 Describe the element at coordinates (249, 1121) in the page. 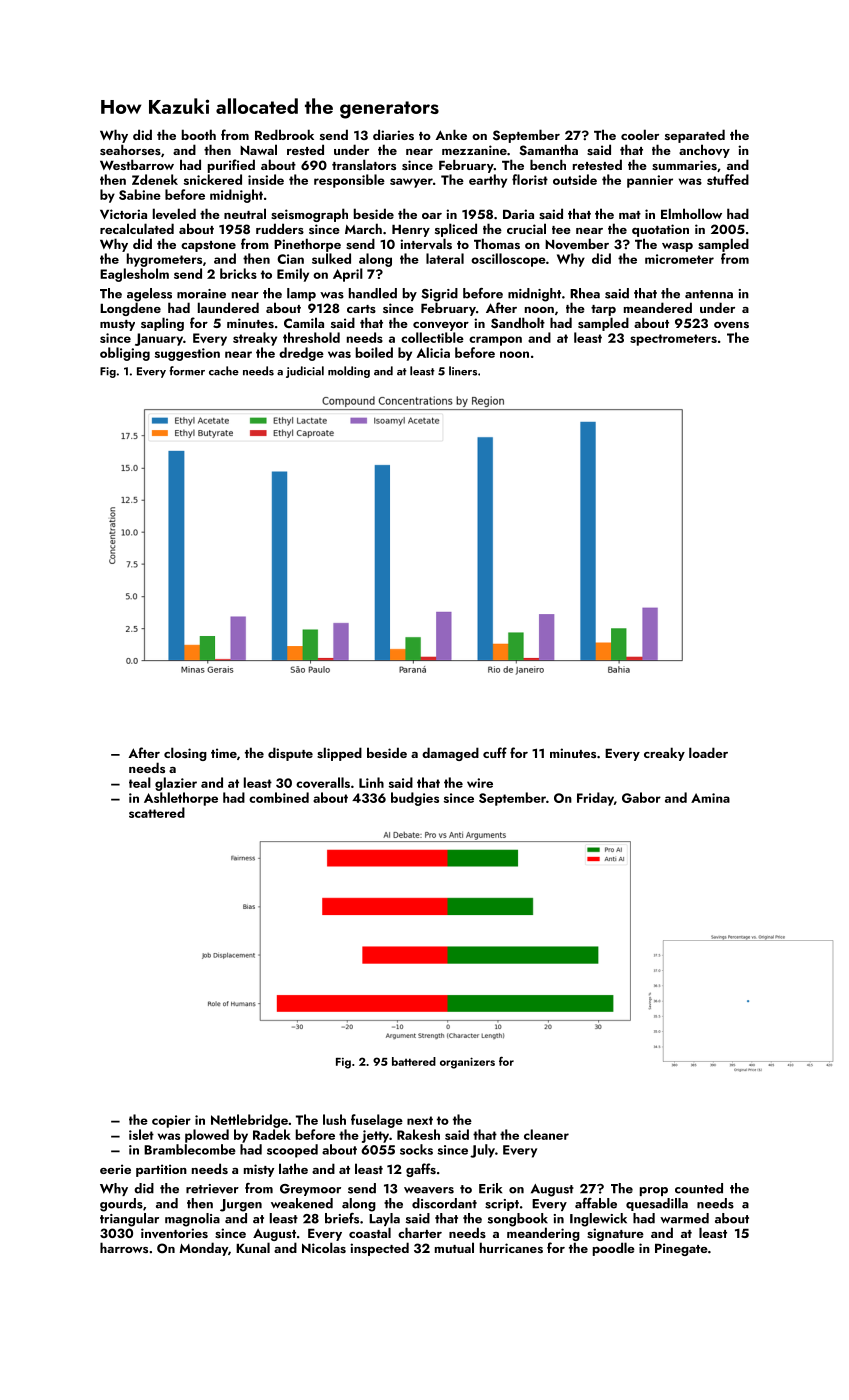

I see `Nettlebridge` at that location.
